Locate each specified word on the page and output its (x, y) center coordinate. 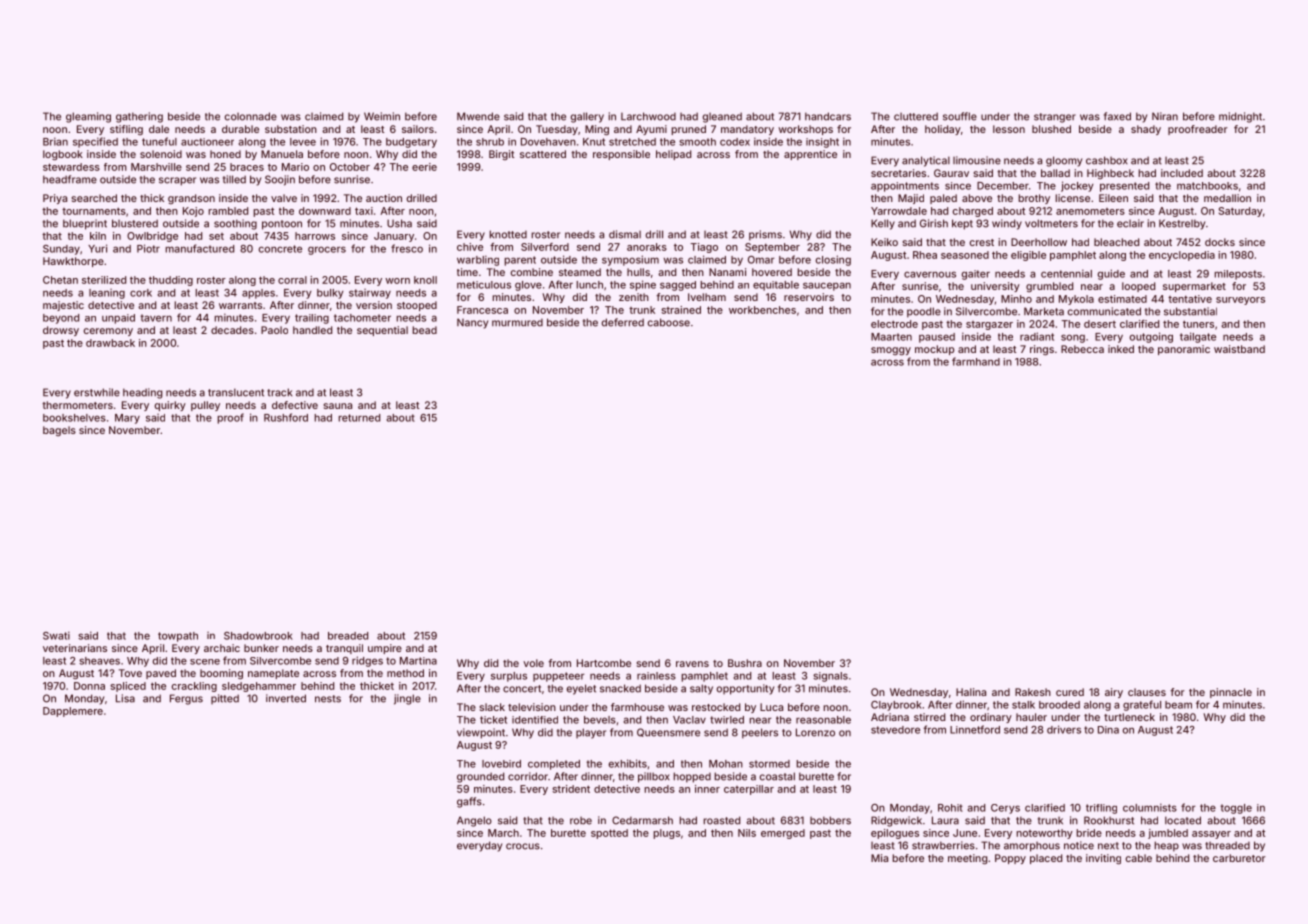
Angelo (474, 821)
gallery (587, 117)
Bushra (745, 663)
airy (1114, 693)
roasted (721, 820)
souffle (960, 116)
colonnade (250, 116)
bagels (59, 431)
